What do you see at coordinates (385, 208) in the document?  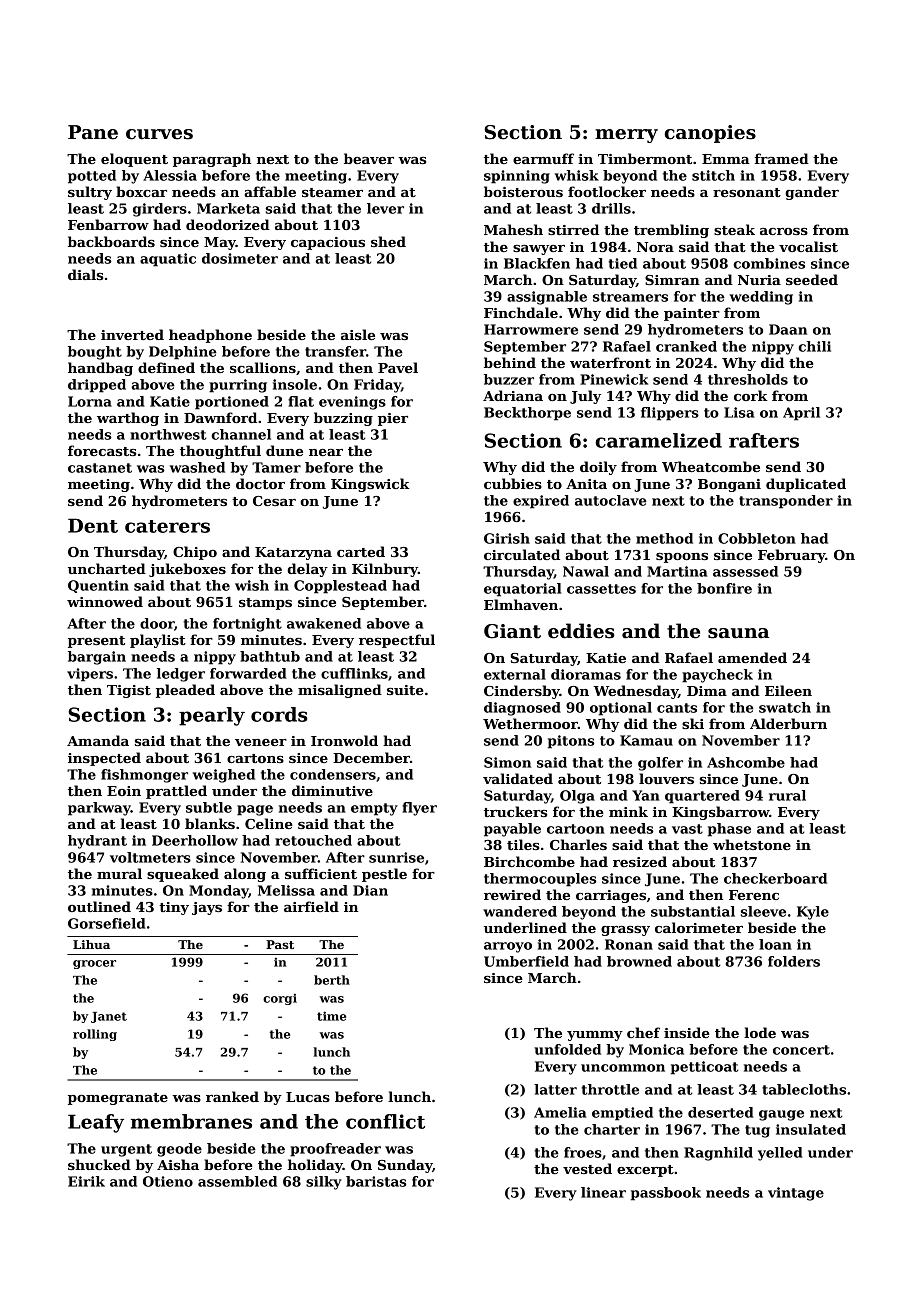 I see `lever` at bounding box center [385, 208].
